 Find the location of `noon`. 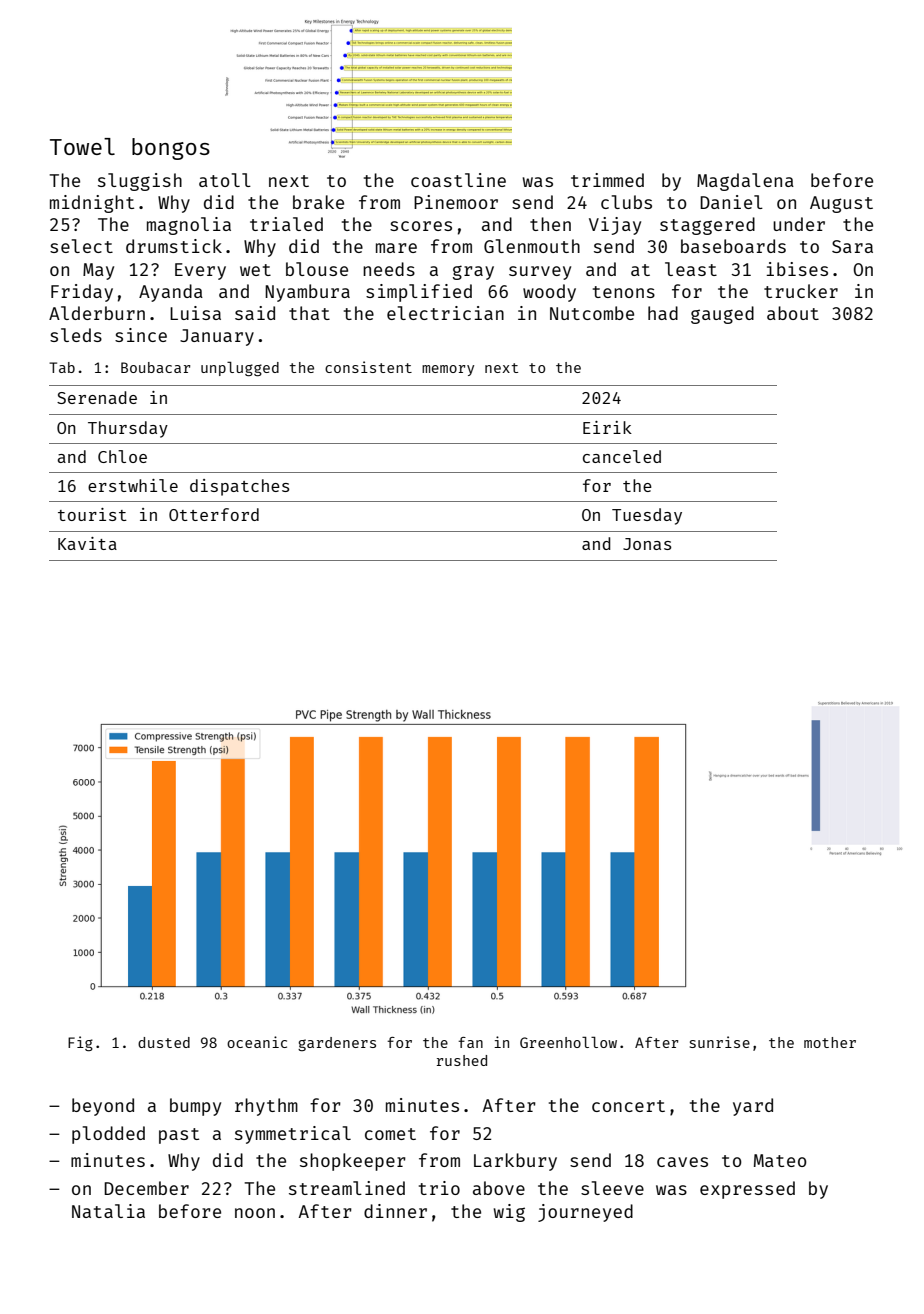

noon is located at coordinates (255, 1213).
